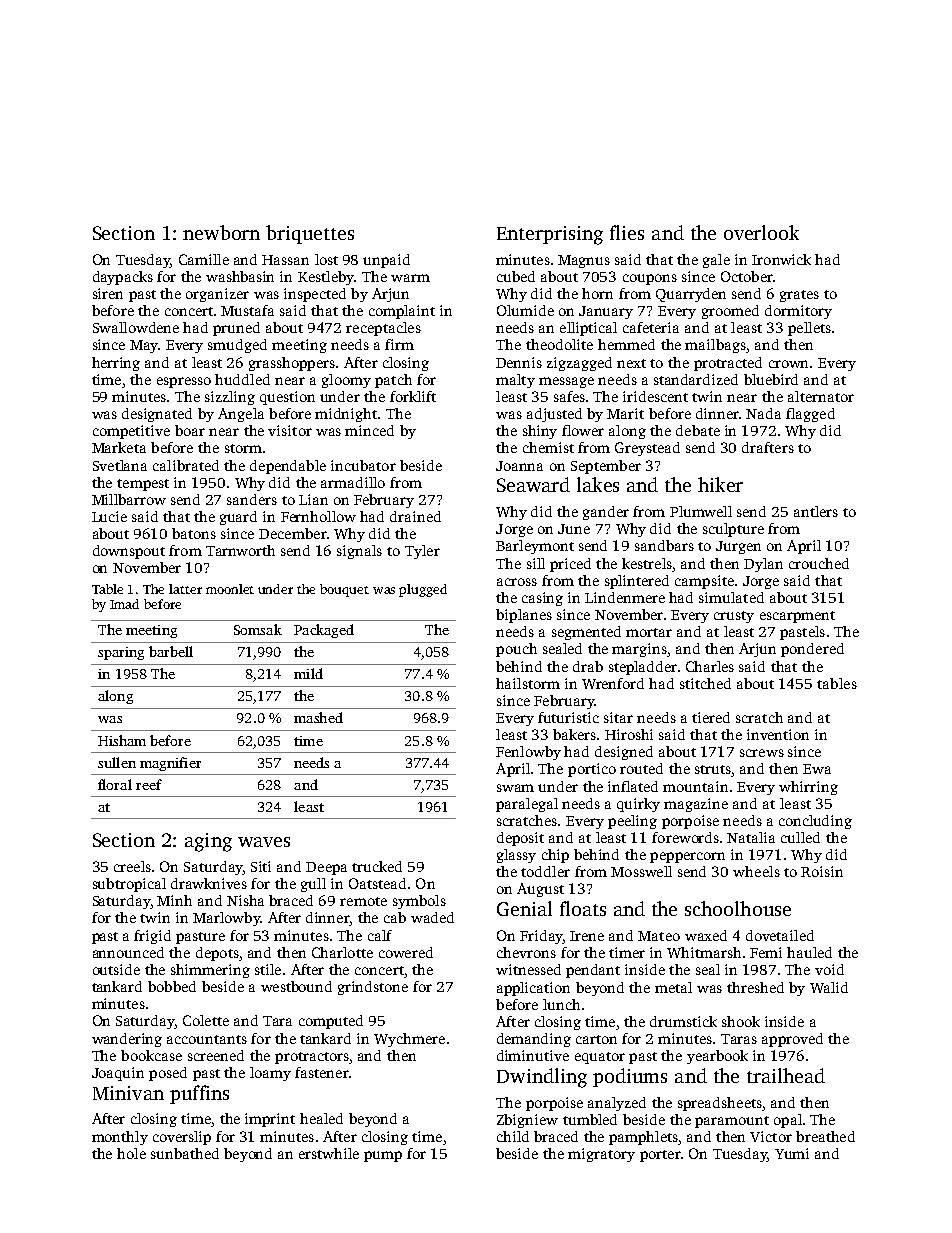 This page has height=1233, width=952. What do you see at coordinates (651, 327) in the page?
I see `cafeteria` at bounding box center [651, 327].
